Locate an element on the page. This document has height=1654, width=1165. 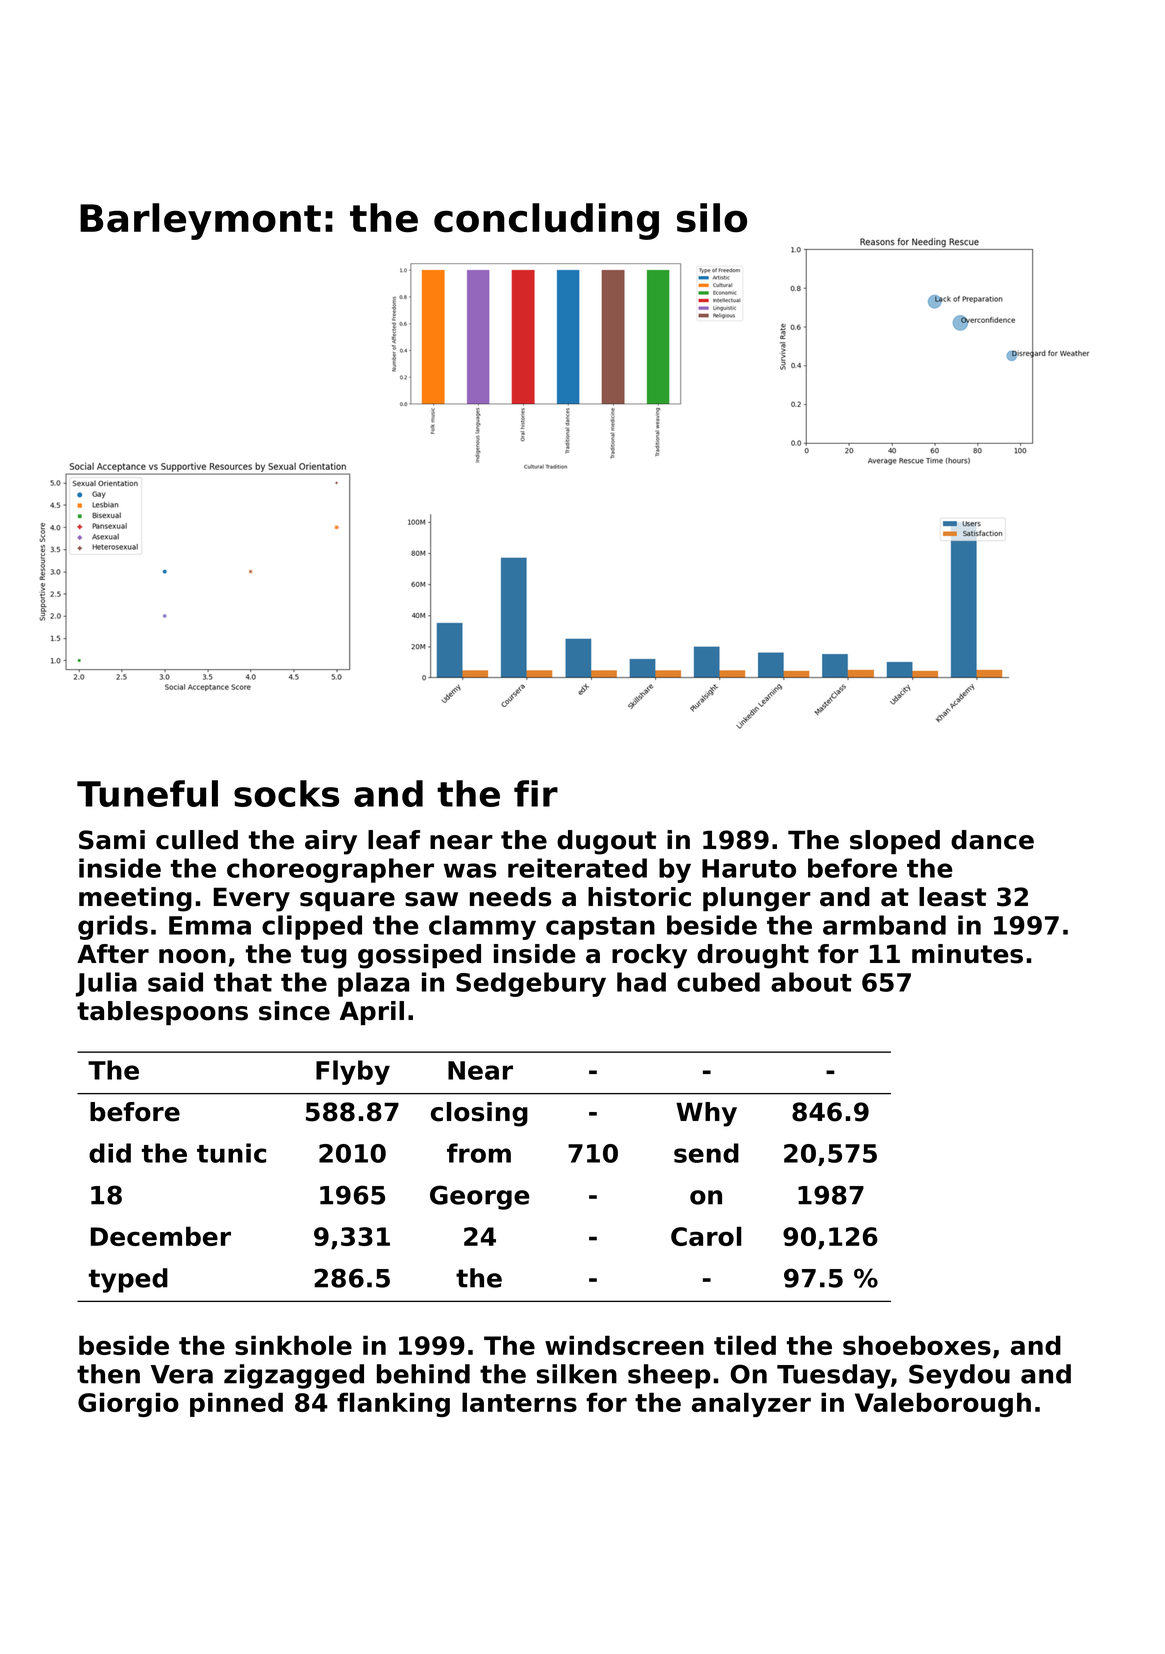
Every is located at coordinates (252, 899).
